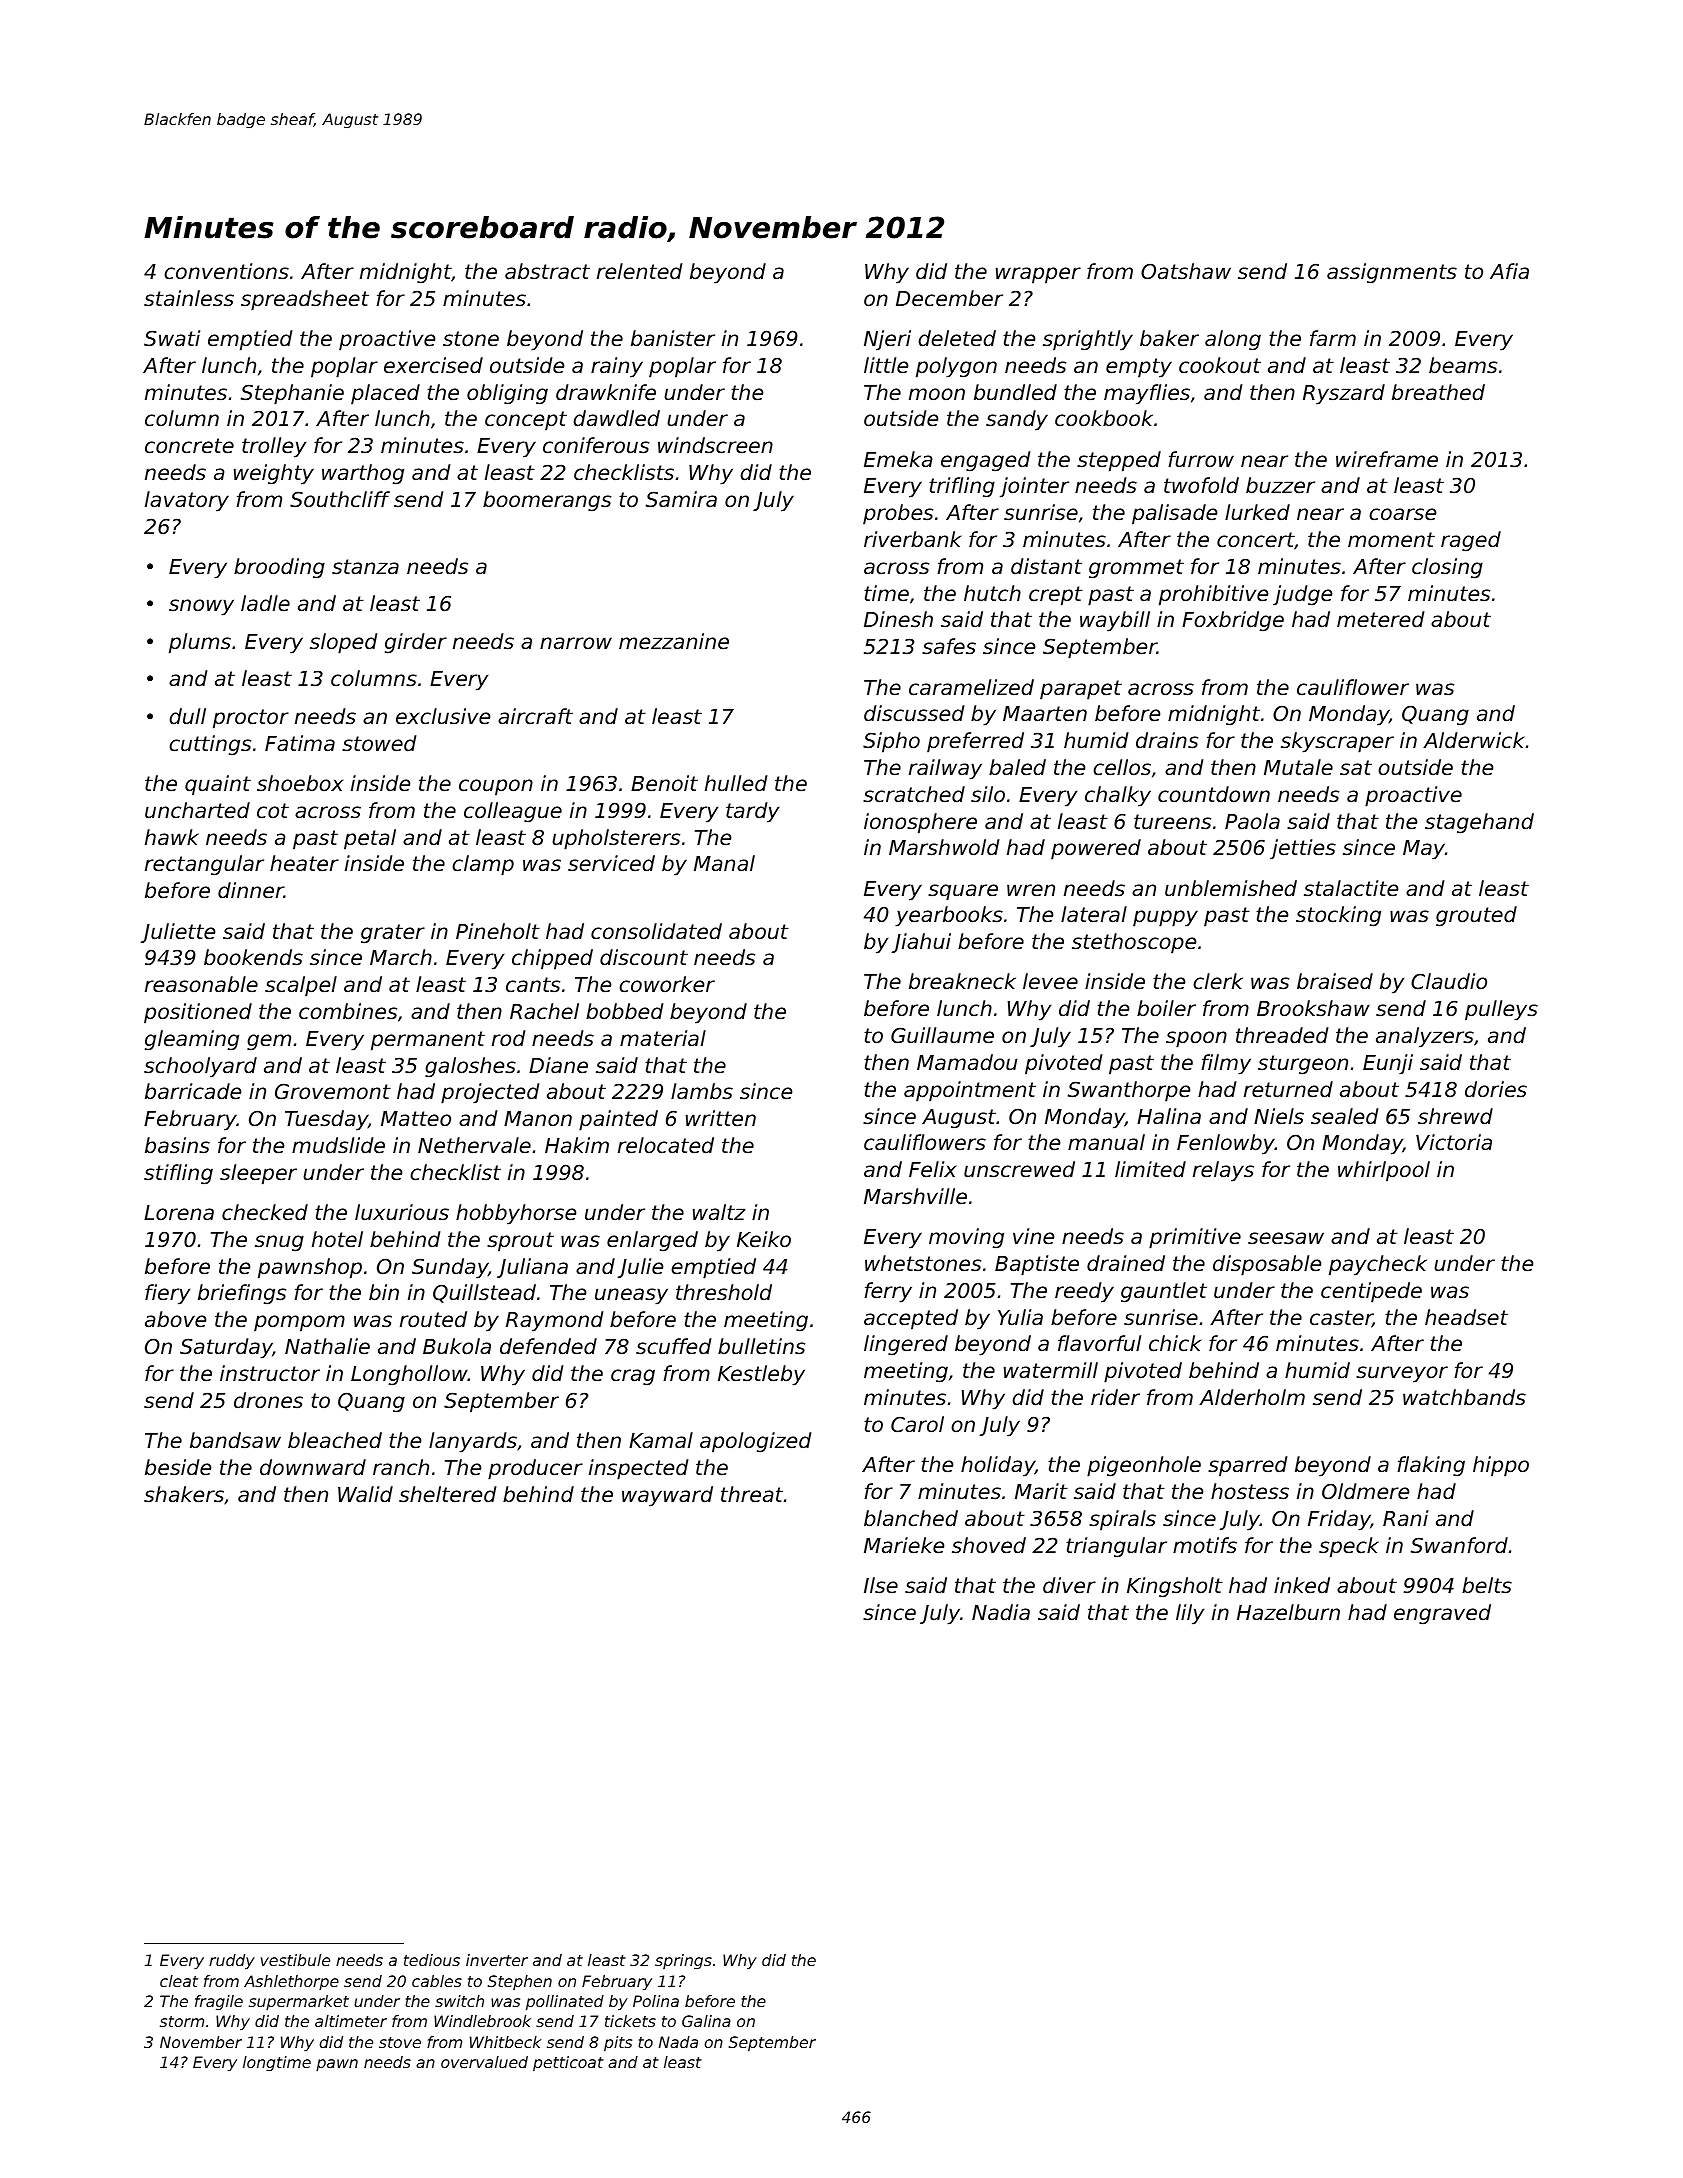  Describe the element at coordinates (167, 1294) in the screenshot. I see `fiery` at that location.
